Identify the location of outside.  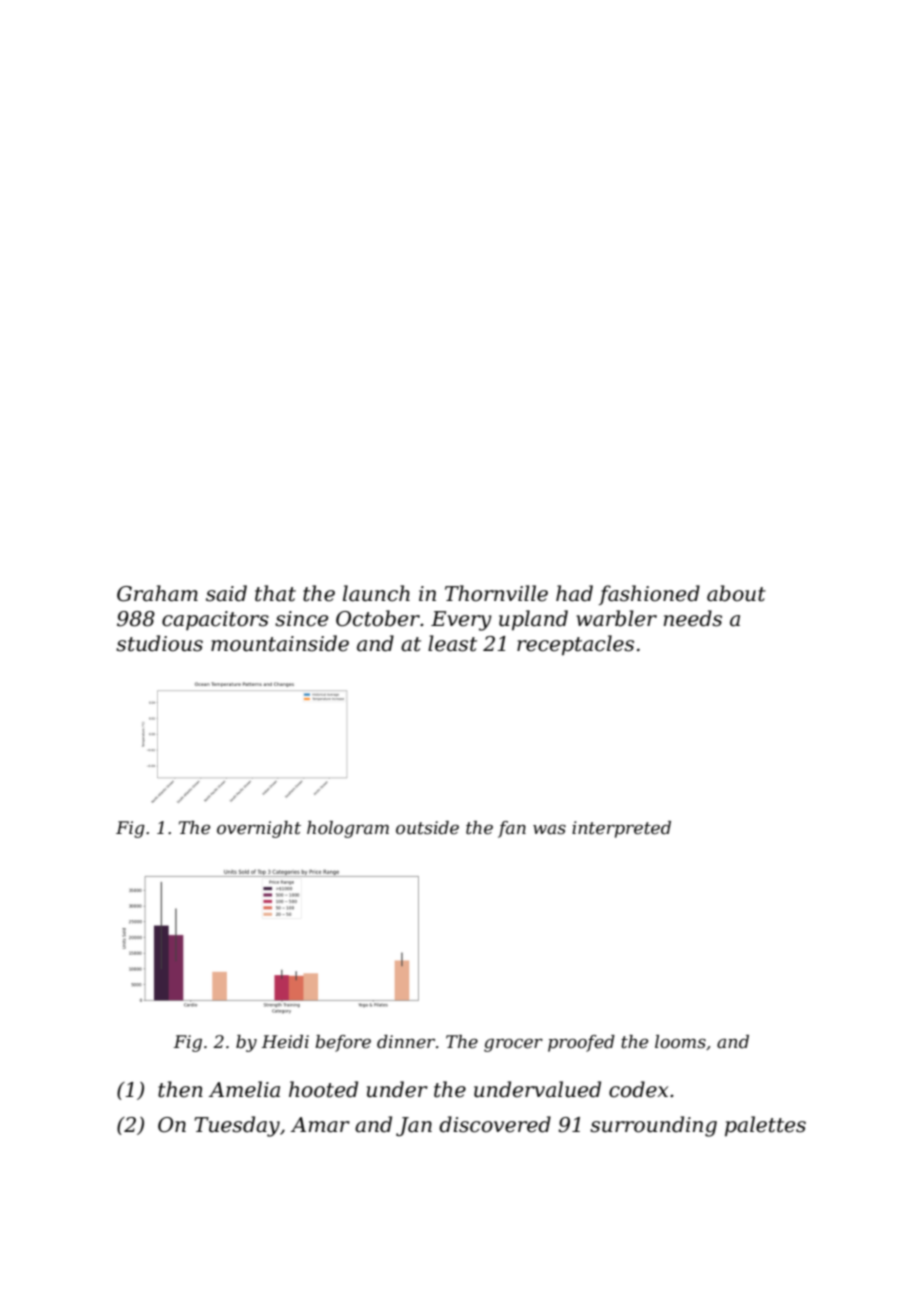
(427, 828).
